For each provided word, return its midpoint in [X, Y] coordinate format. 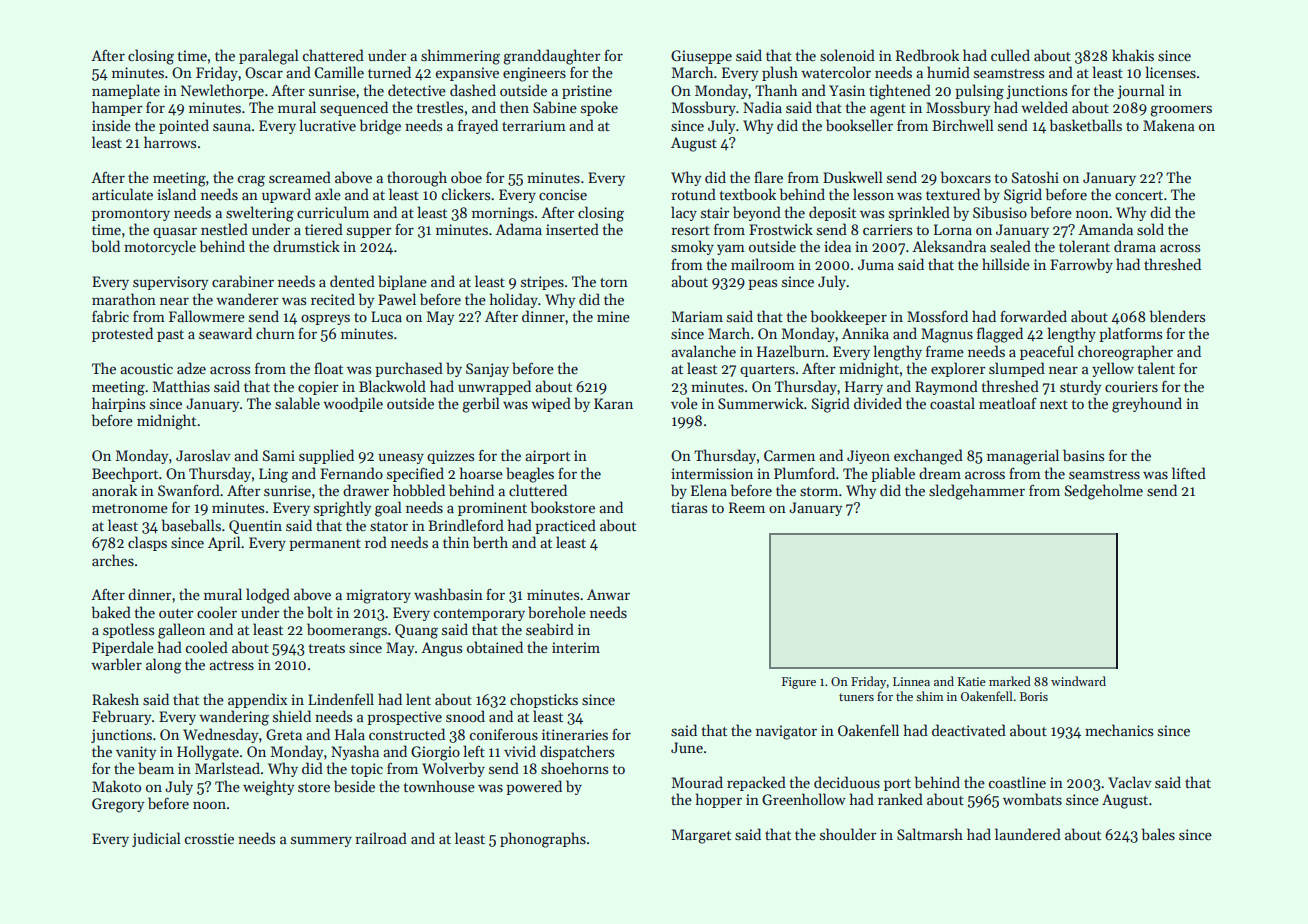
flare [768, 177]
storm [819, 491]
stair [715, 212]
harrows [170, 142]
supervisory [170, 283]
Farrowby [1081, 265]
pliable [893, 474]
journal [1141, 91]
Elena [709, 490]
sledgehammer [977, 492]
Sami [279, 455]
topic [367, 770]
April [224, 543]
